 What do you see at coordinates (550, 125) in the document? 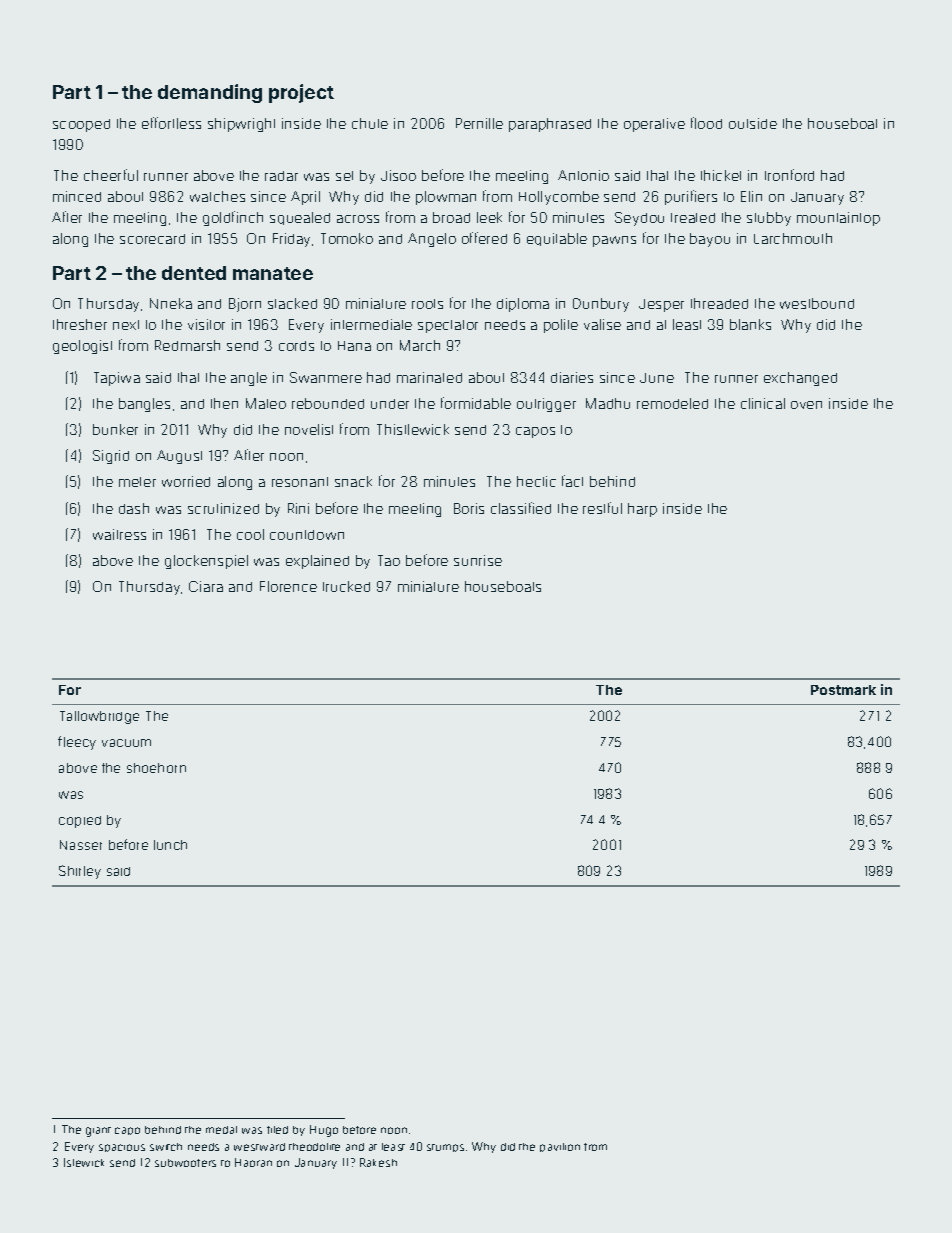
I see `paraphrased` at bounding box center [550, 125].
